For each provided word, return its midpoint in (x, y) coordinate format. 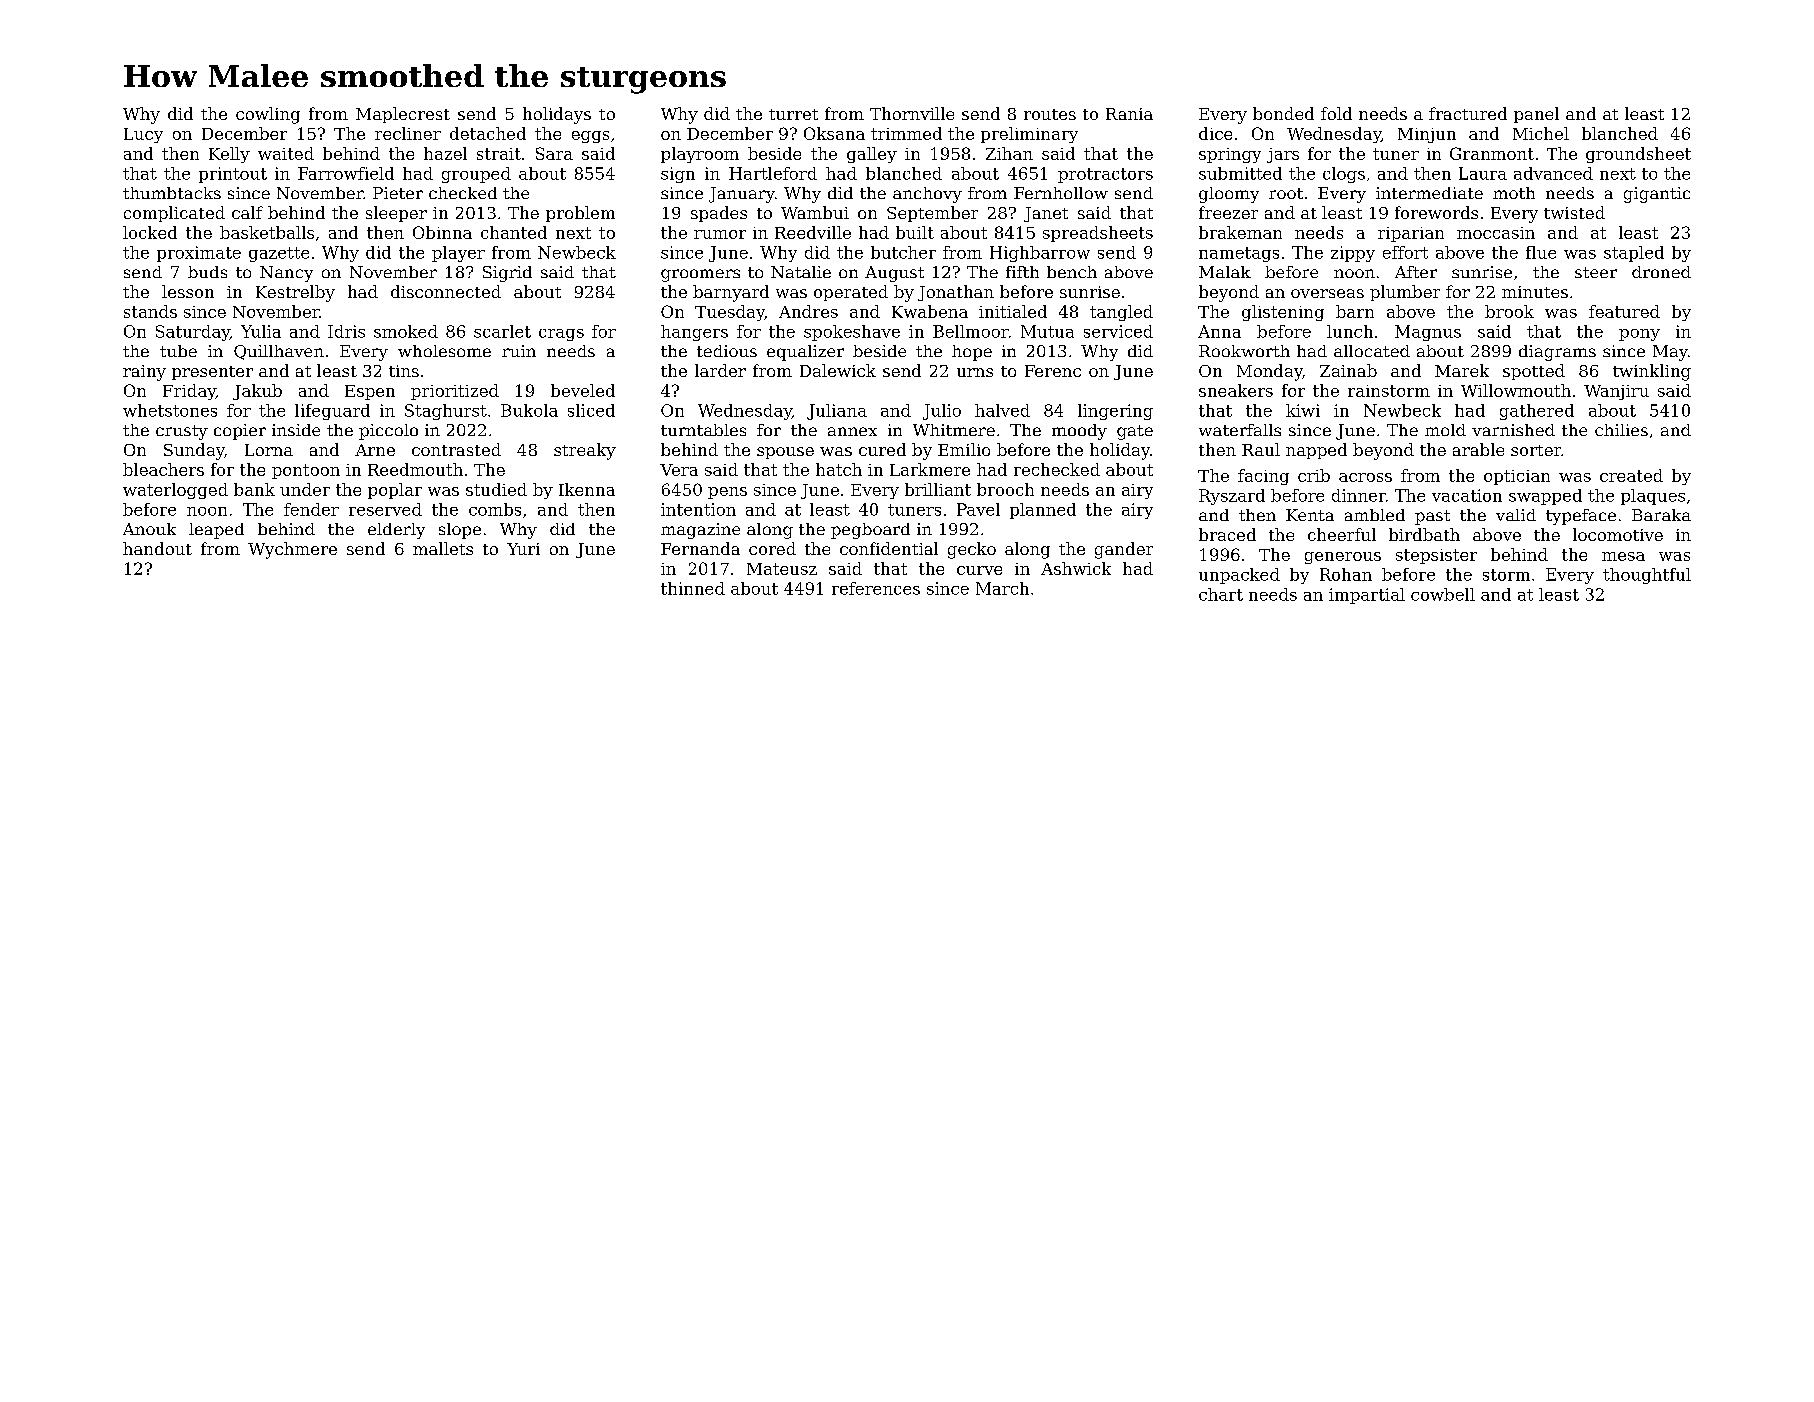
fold (1336, 113)
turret (793, 114)
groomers (700, 275)
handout (157, 548)
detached (488, 133)
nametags (1239, 254)
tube (178, 351)
